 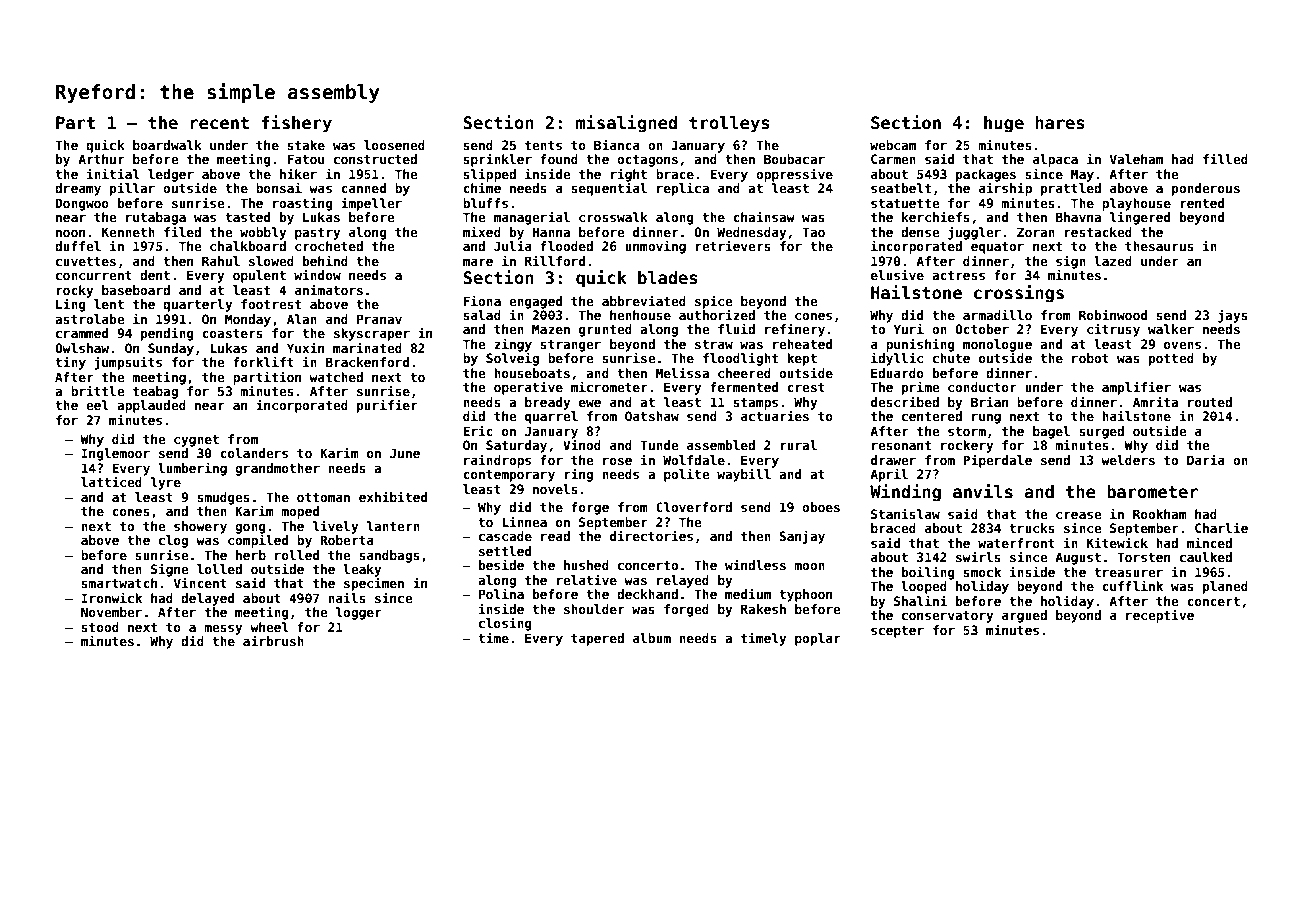 What do you see at coordinates (98, 390) in the screenshot?
I see `brittle` at bounding box center [98, 390].
